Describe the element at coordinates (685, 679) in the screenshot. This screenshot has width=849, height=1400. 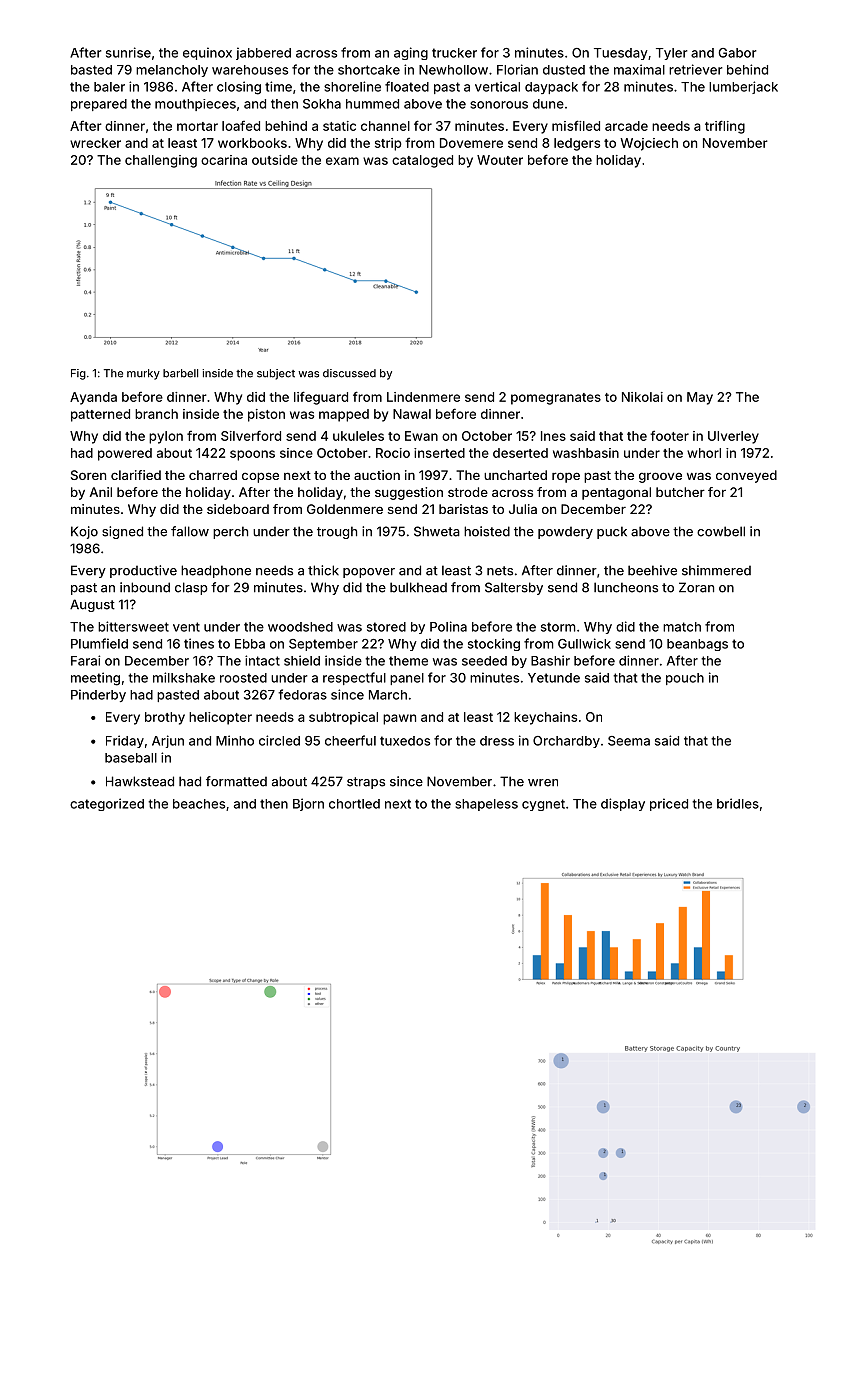
I see `pouch` at that location.
